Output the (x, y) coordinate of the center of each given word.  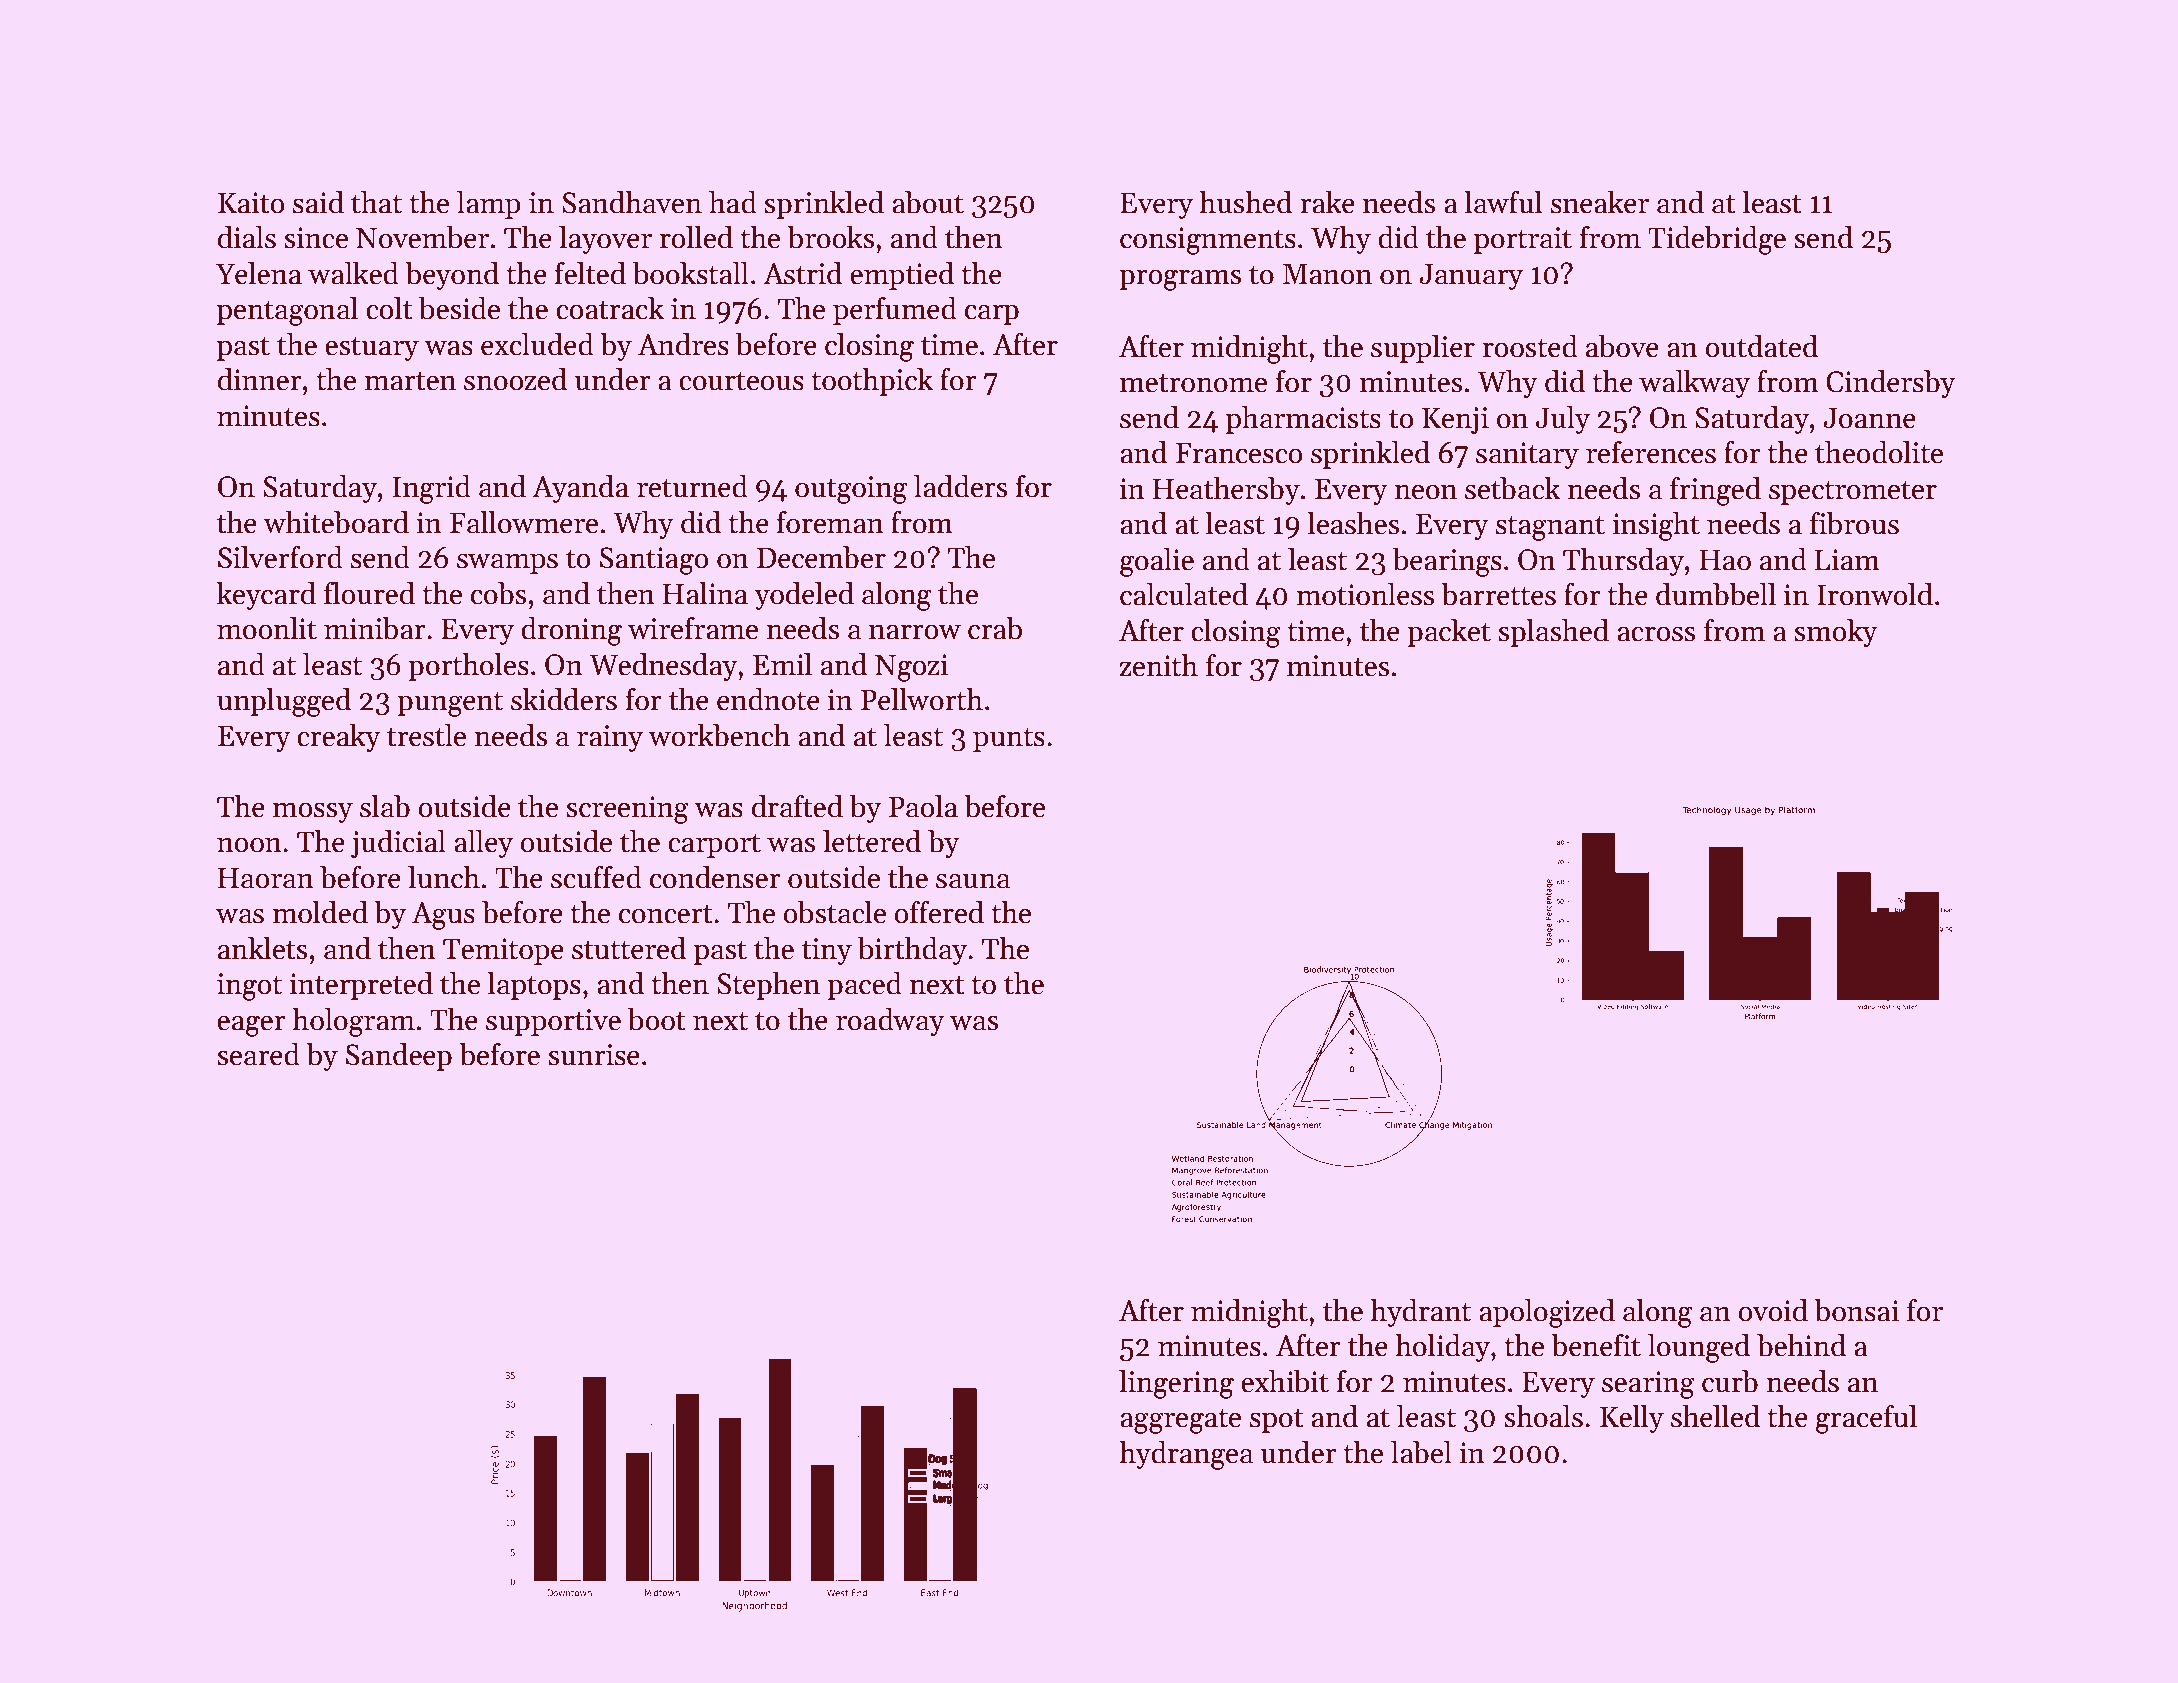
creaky (339, 738)
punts (1009, 740)
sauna (973, 881)
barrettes (1498, 594)
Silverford (280, 557)
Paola (923, 806)
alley (483, 844)
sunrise (594, 1055)
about (928, 202)
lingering (1176, 1384)
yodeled (804, 596)
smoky (1836, 633)
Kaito (251, 203)
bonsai (1856, 1310)
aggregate (1180, 1421)
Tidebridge (1717, 240)
